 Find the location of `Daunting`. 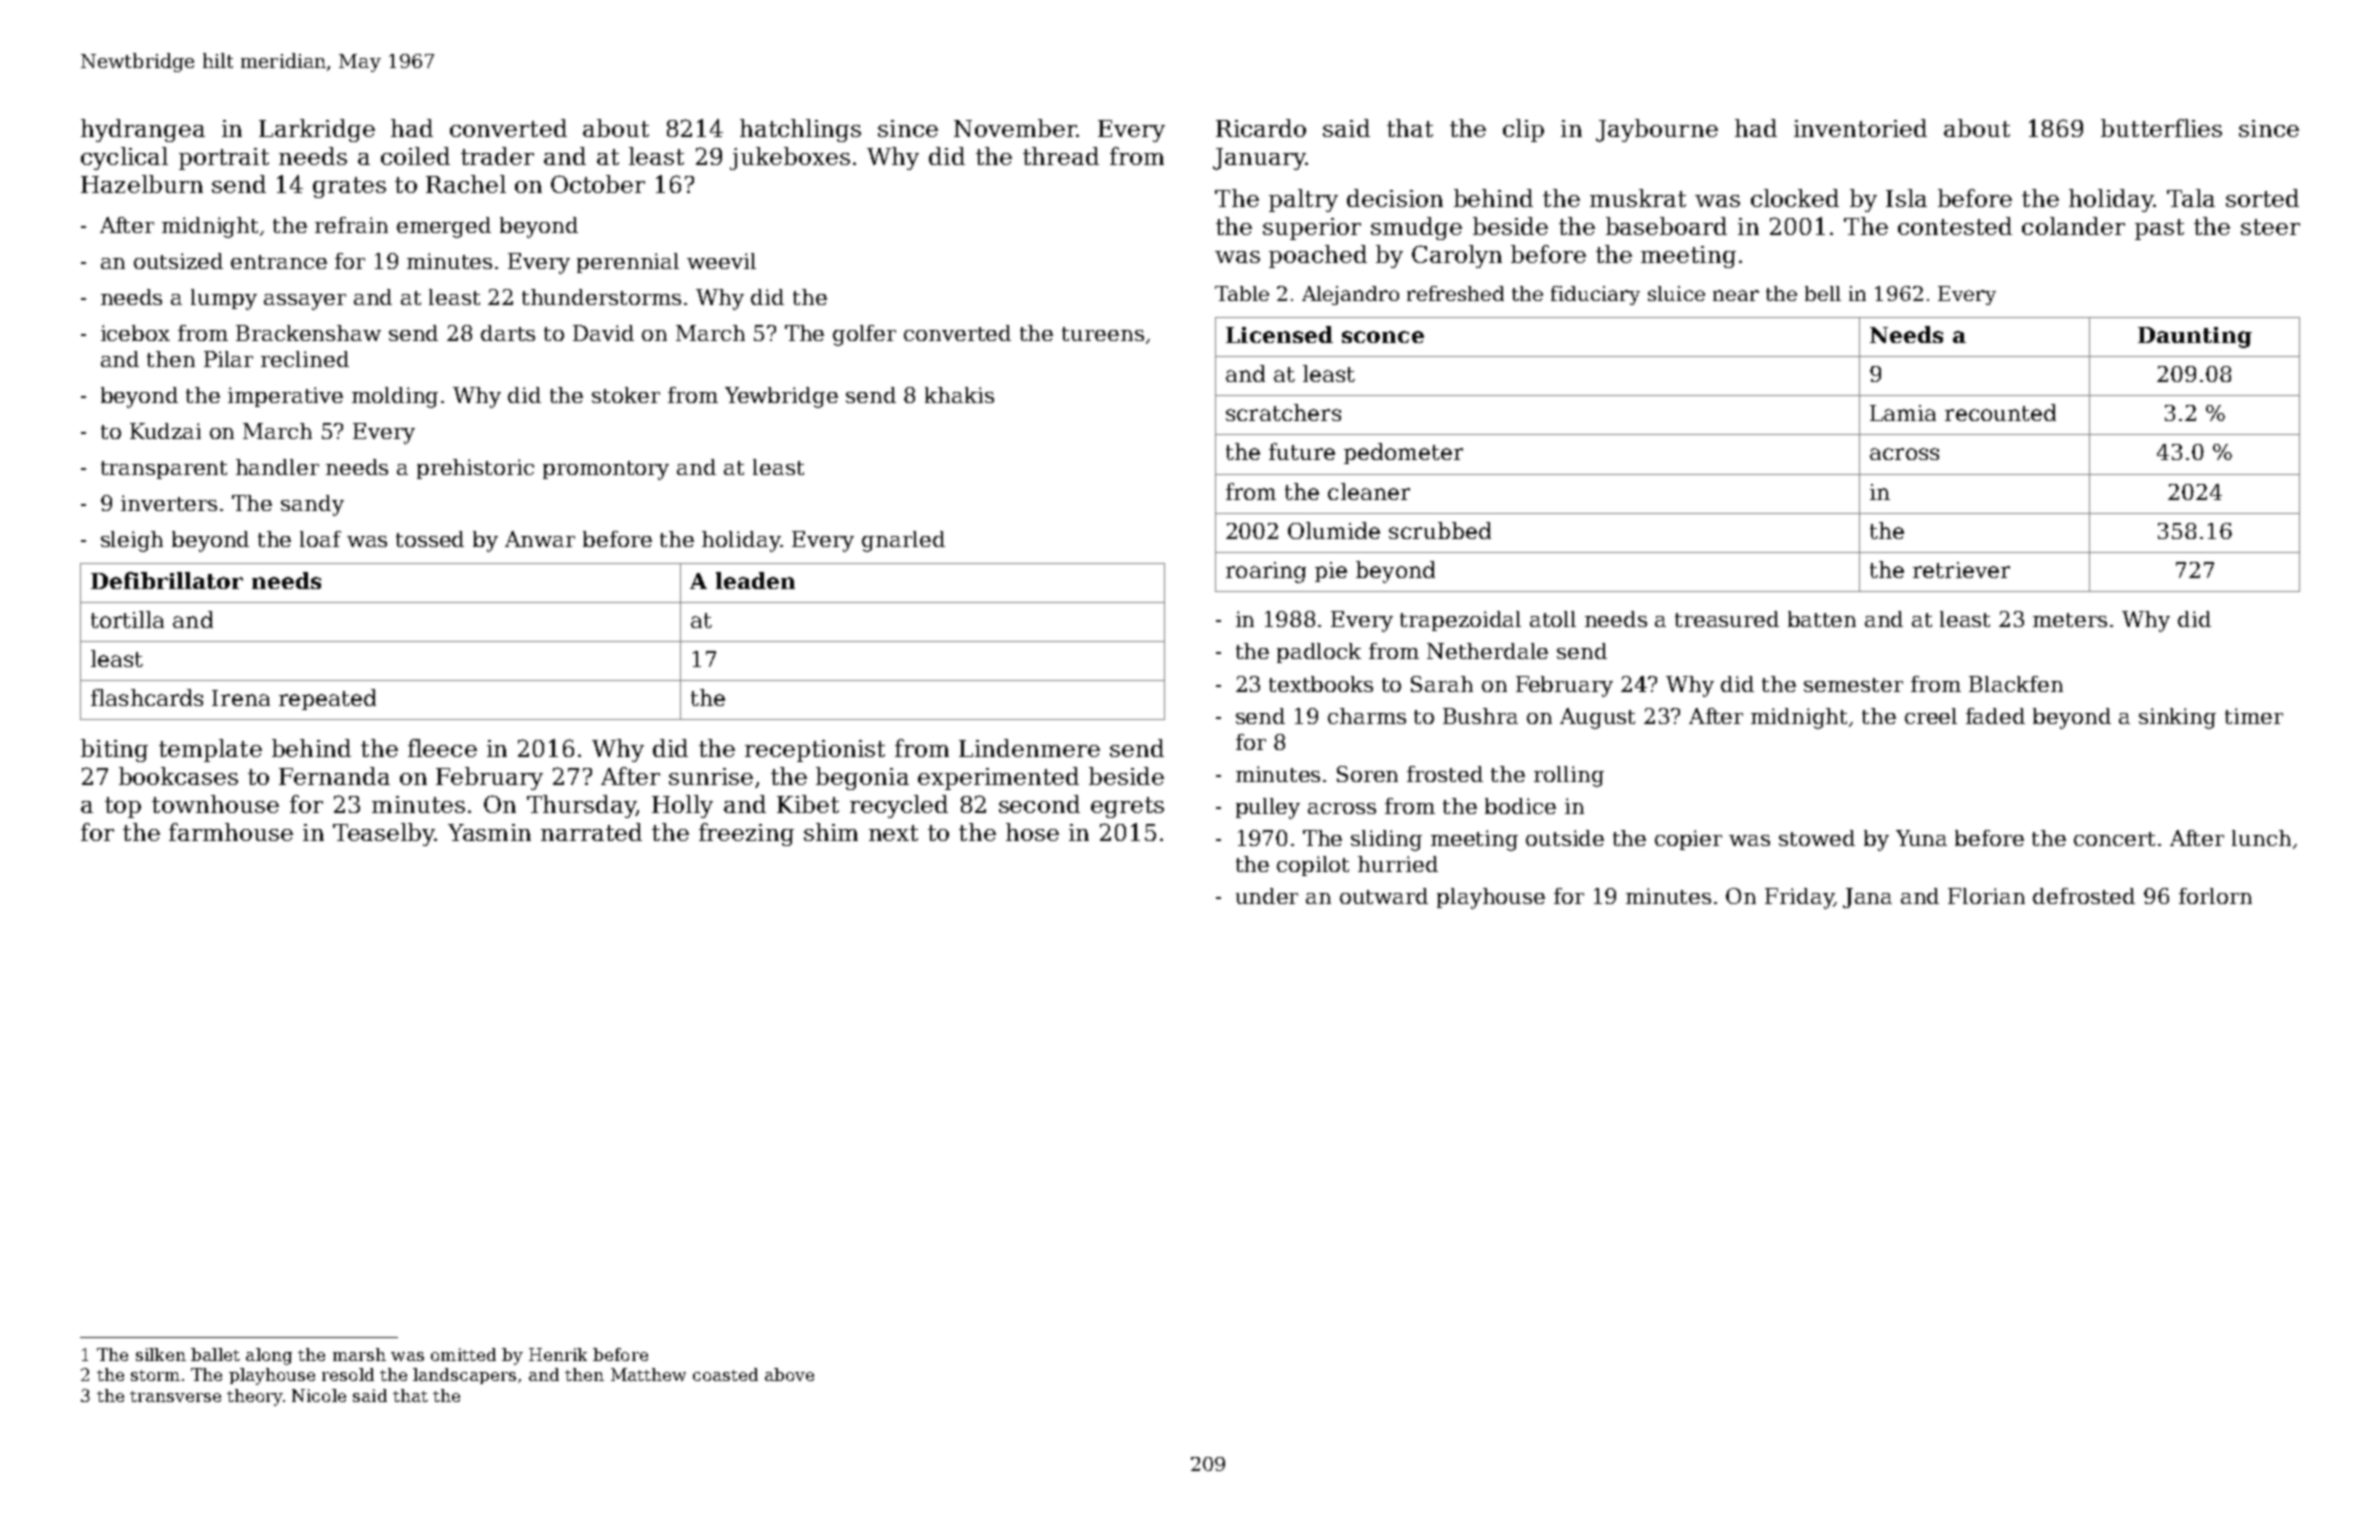

Daunting is located at coordinates (2195, 337).
